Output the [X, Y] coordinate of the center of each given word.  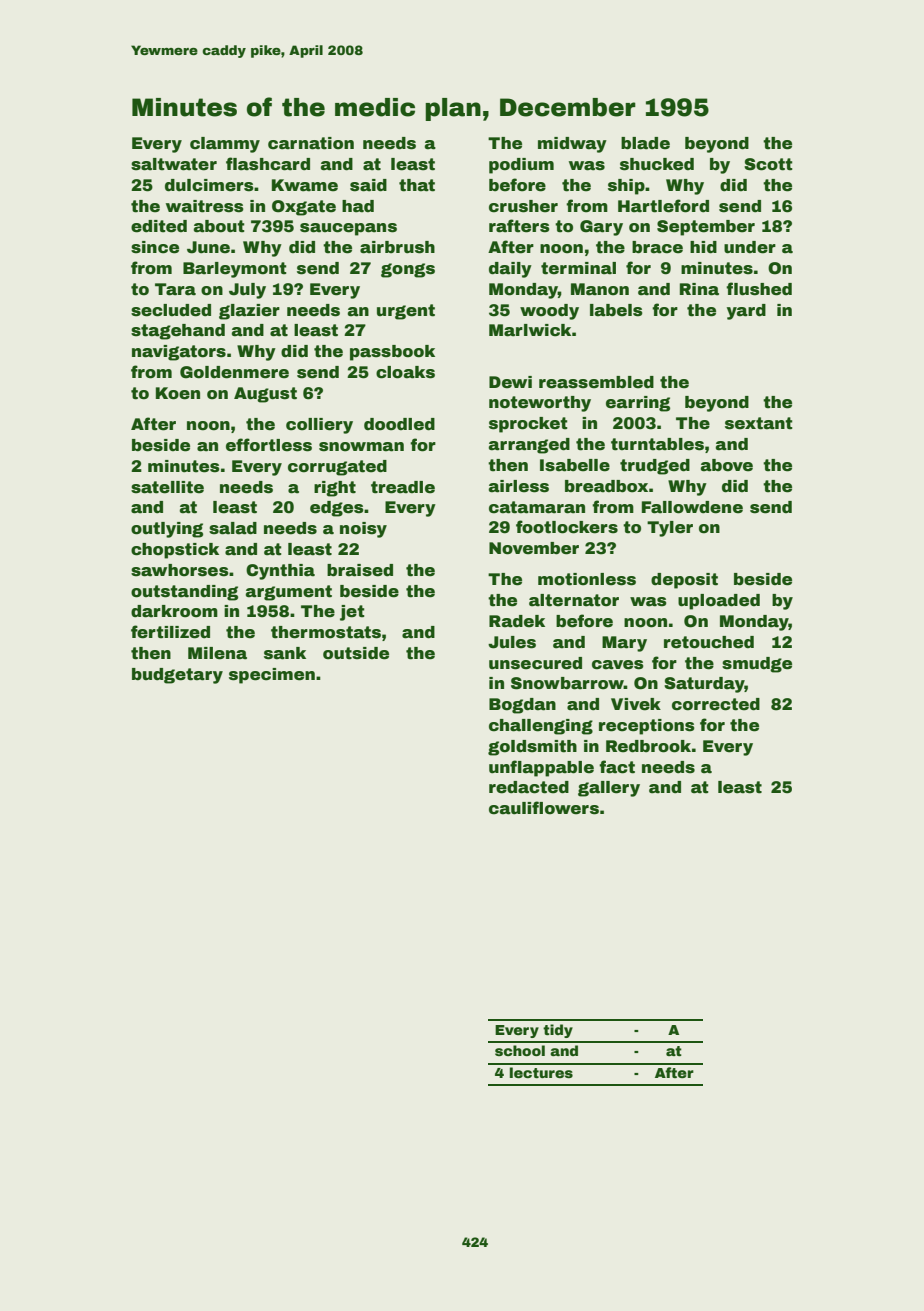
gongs [408, 270]
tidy [558, 1031]
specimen [272, 676]
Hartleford [663, 206]
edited [159, 226]
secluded [171, 310]
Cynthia [280, 572]
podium [521, 166]
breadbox [606, 486]
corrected [716, 704]
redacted [529, 787]
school [520, 1050]
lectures [541, 1072]
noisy [363, 530]
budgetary [177, 676]
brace [657, 247]
